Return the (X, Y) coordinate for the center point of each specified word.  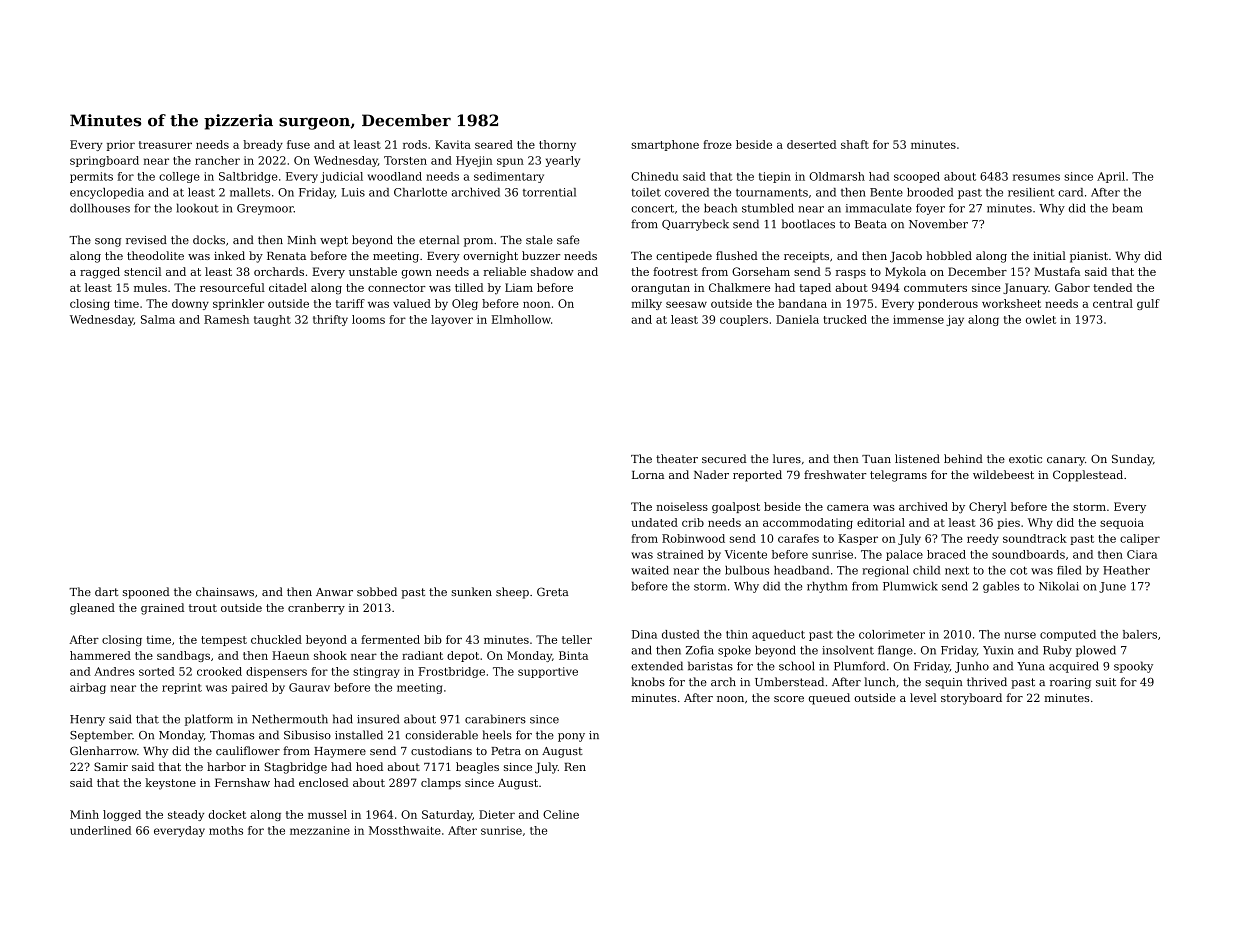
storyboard (971, 699)
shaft (855, 144)
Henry (87, 720)
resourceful (232, 287)
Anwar (334, 592)
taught (272, 320)
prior (121, 145)
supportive (548, 672)
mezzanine (320, 830)
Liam (519, 287)
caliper (1140, 539)
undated (654, 522)
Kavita (453, 144)
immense (918, 319)
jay (955, 320)
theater (677, 458)
